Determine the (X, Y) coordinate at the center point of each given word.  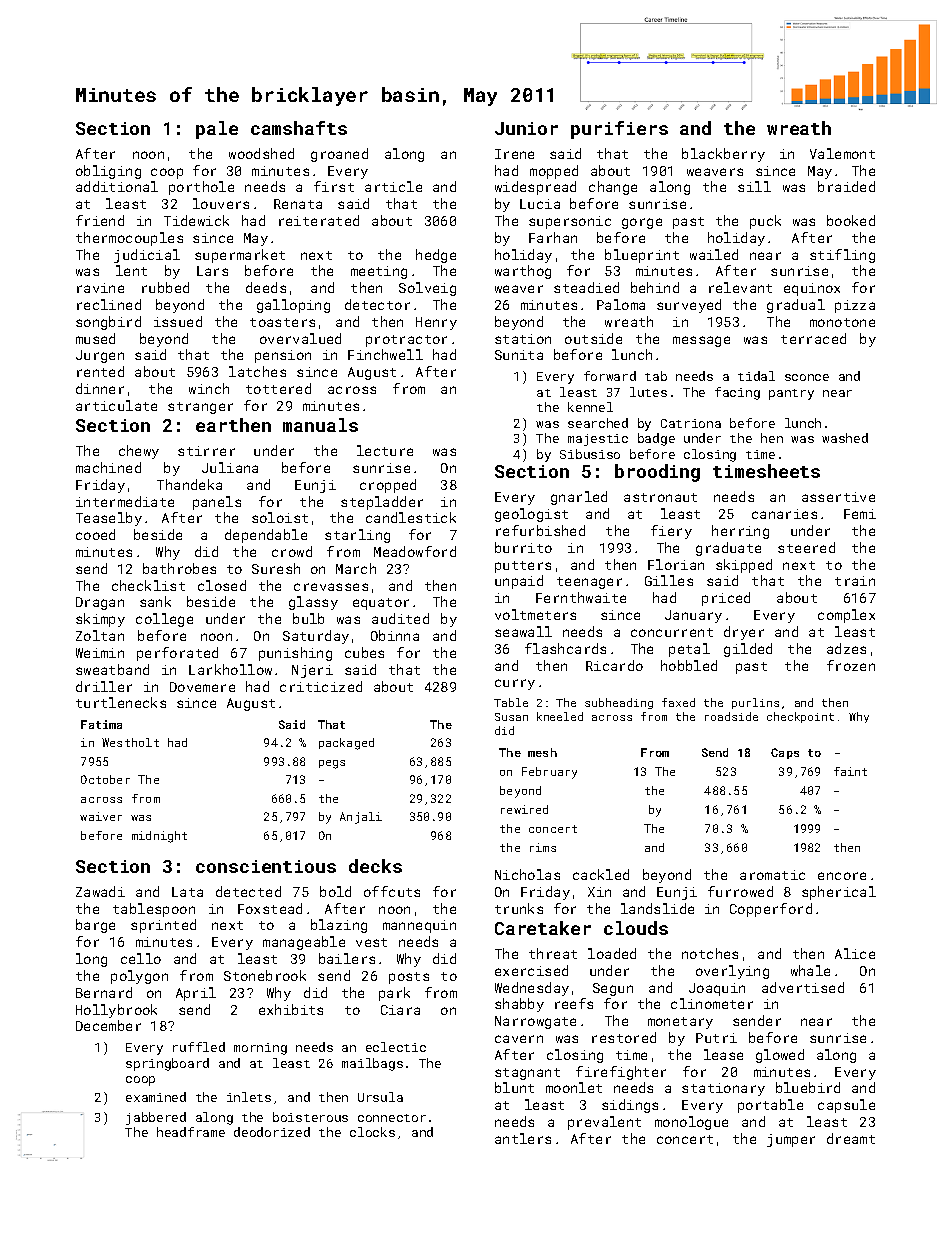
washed (845, 438)
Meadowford (415, 551)
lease (723, 1054)
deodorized (272, 1132)
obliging (108, 172)
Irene (514, 154)
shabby (519, 1005)
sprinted (163, 926)
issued (178, 321)
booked (851, 220)
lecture (385, 450)
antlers (523, 1138)
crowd (292, 551)
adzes (846, 648)
